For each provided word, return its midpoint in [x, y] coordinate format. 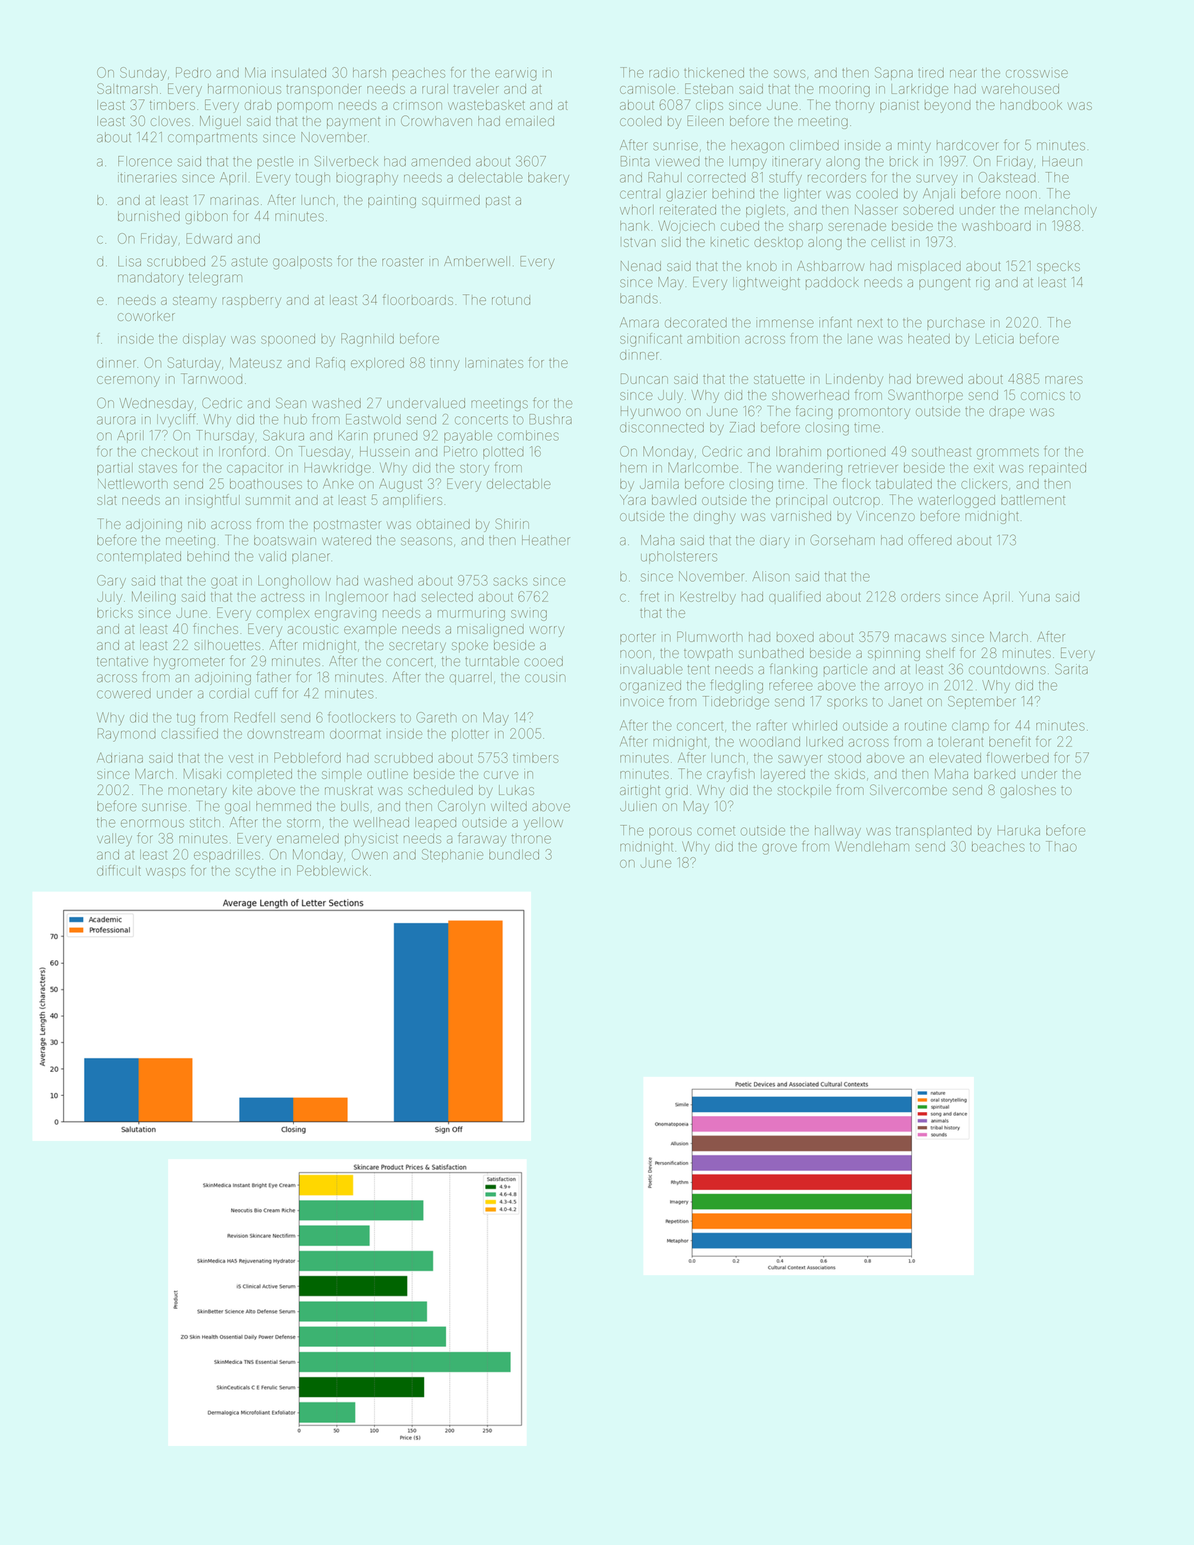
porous [670, 832]
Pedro [193, 72]
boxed [795, 637]
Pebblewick [332, 870]
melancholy [1061, 211]
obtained [443, 524]
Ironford [242, 451]
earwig [516, 75]
